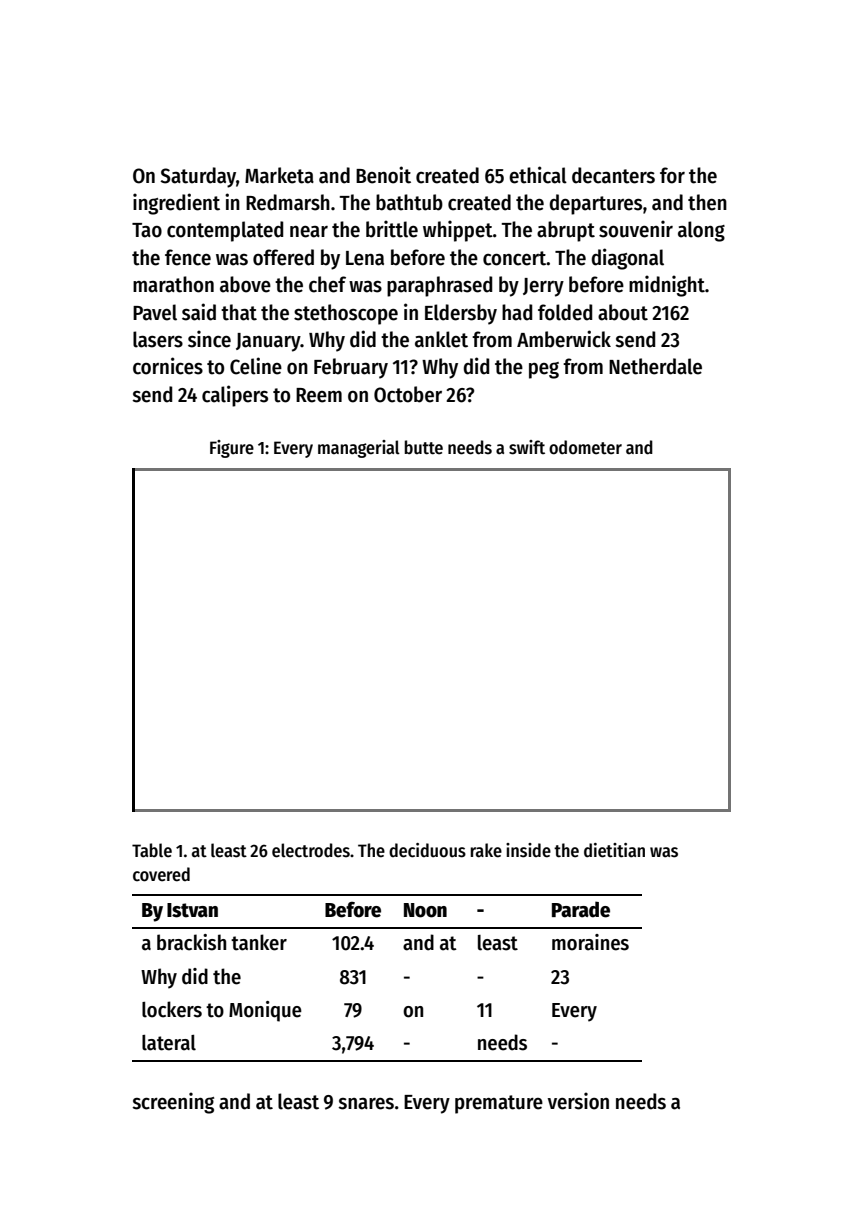  I want to click on odometer, so click(585, 447).
